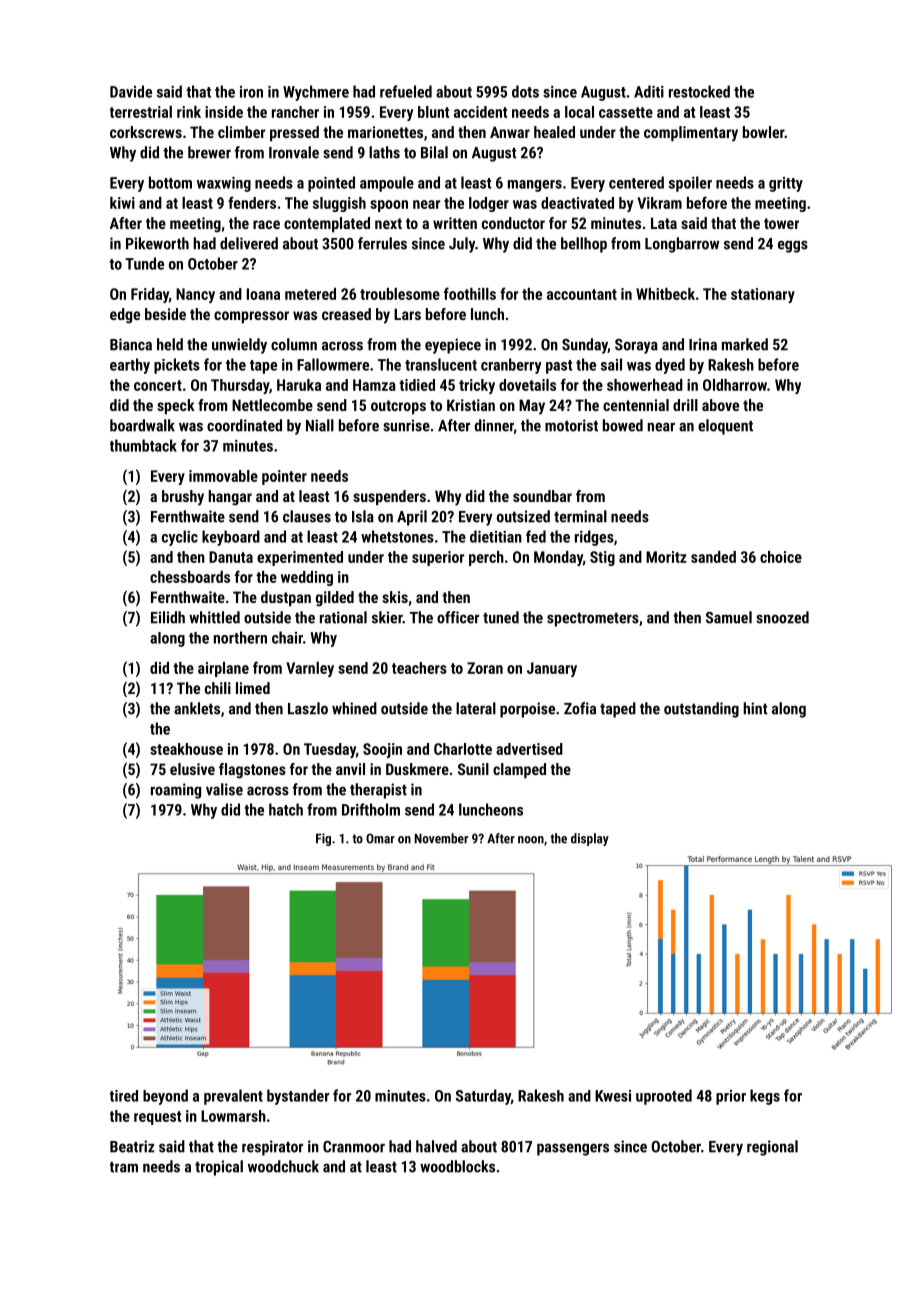  Describe the element at coordinates (649, 91) in the screenshot. I see `Aditi` at that location.
